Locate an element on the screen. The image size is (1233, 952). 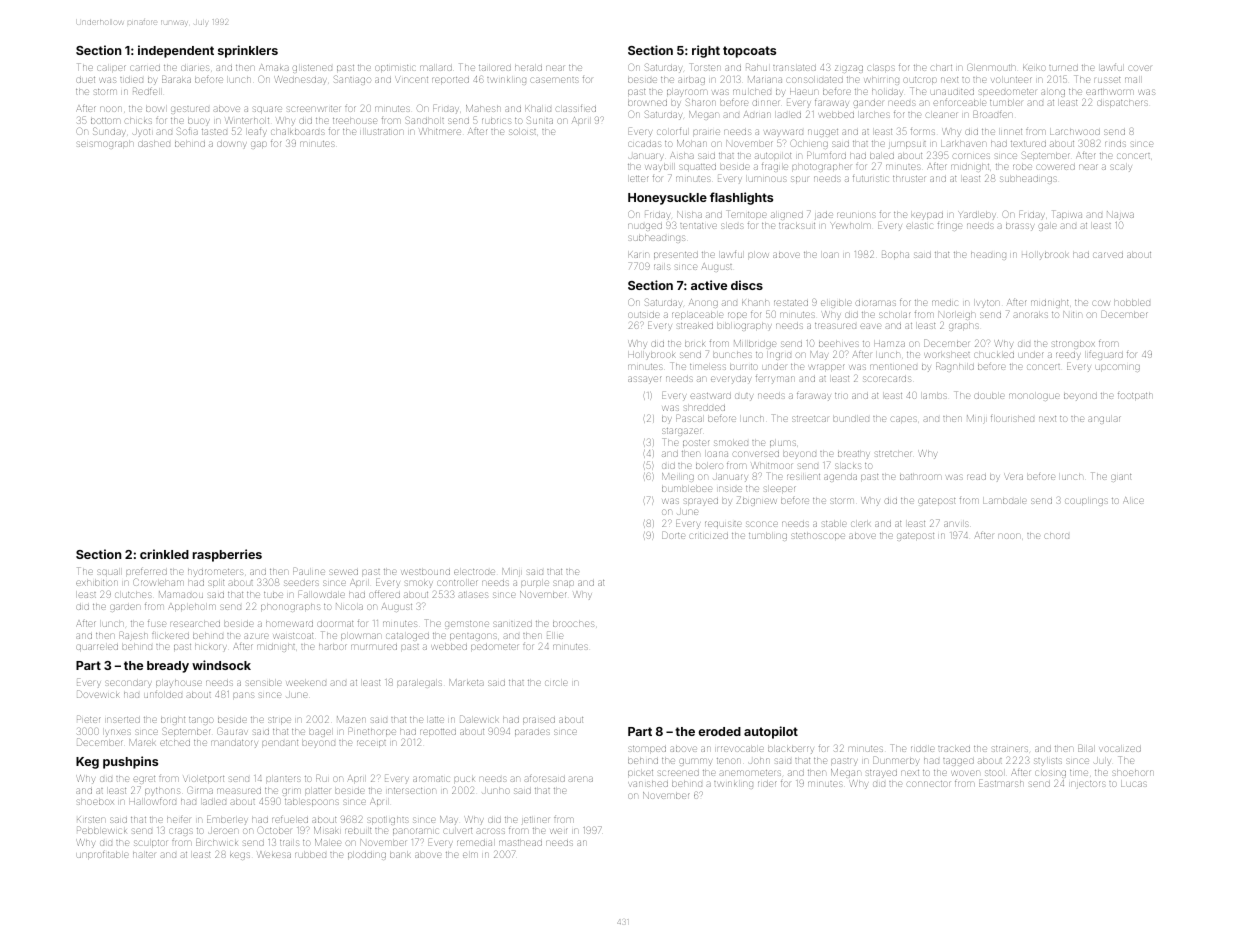
outside is located at coordinates (643, 315).
